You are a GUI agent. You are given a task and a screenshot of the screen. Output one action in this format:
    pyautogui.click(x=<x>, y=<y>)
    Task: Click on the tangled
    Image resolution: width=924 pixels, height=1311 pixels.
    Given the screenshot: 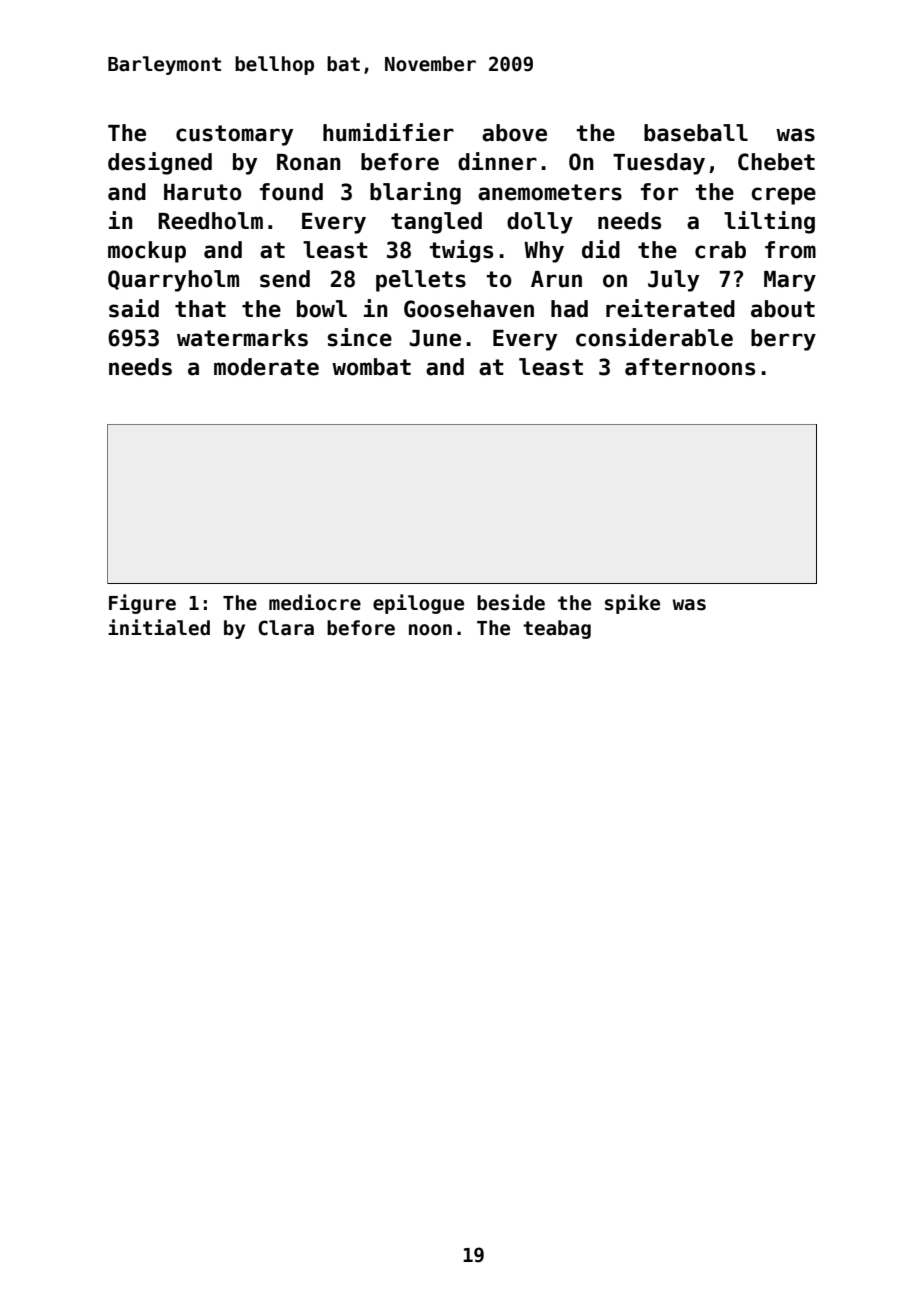 What is the action you would take?
    pyautogui.click(x=436, y=223)
